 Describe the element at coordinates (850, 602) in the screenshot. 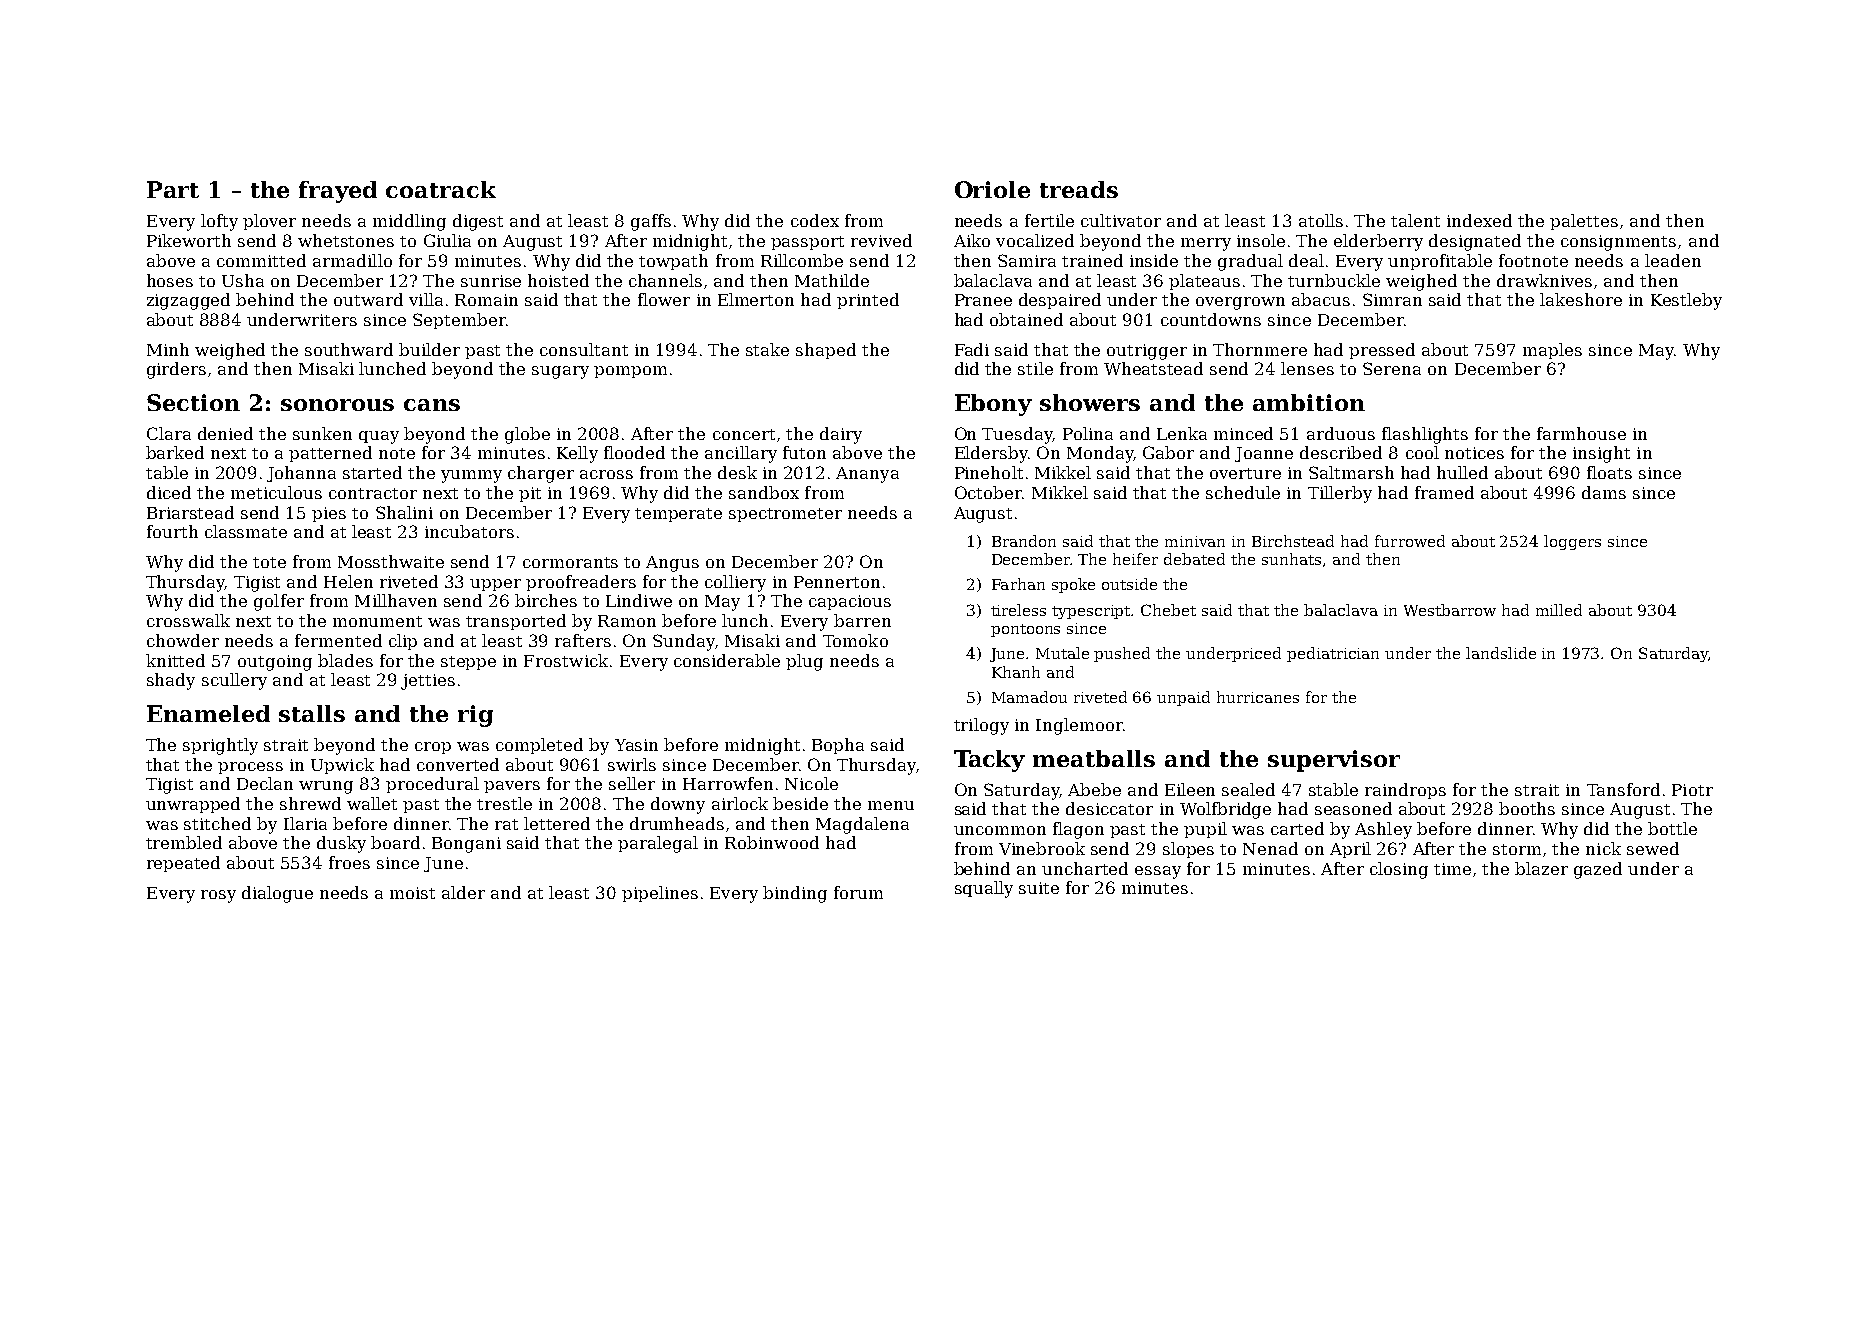

I see `capacious` at that location.
